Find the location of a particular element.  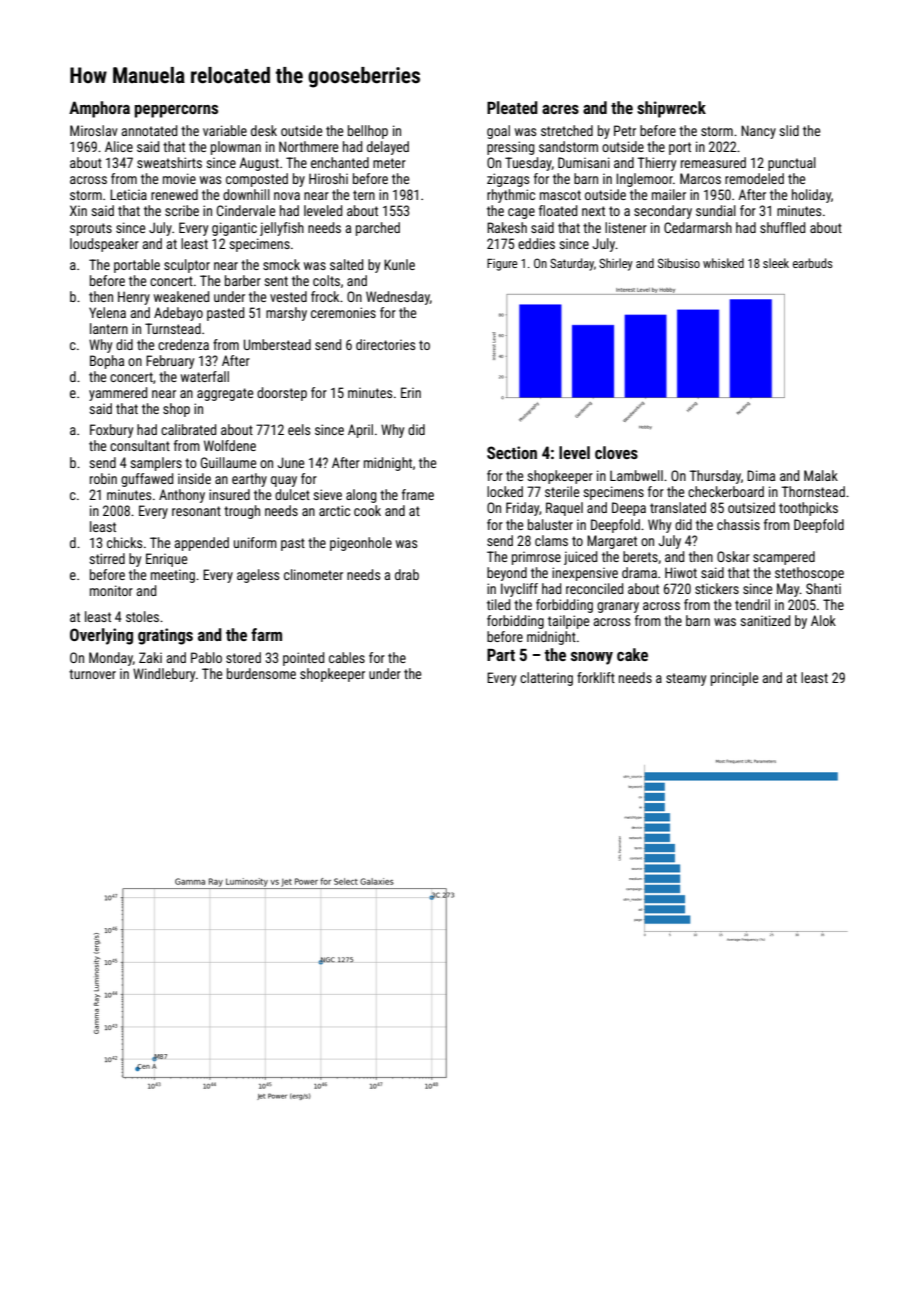

checkerboard is located at coordinates (726, 491).
